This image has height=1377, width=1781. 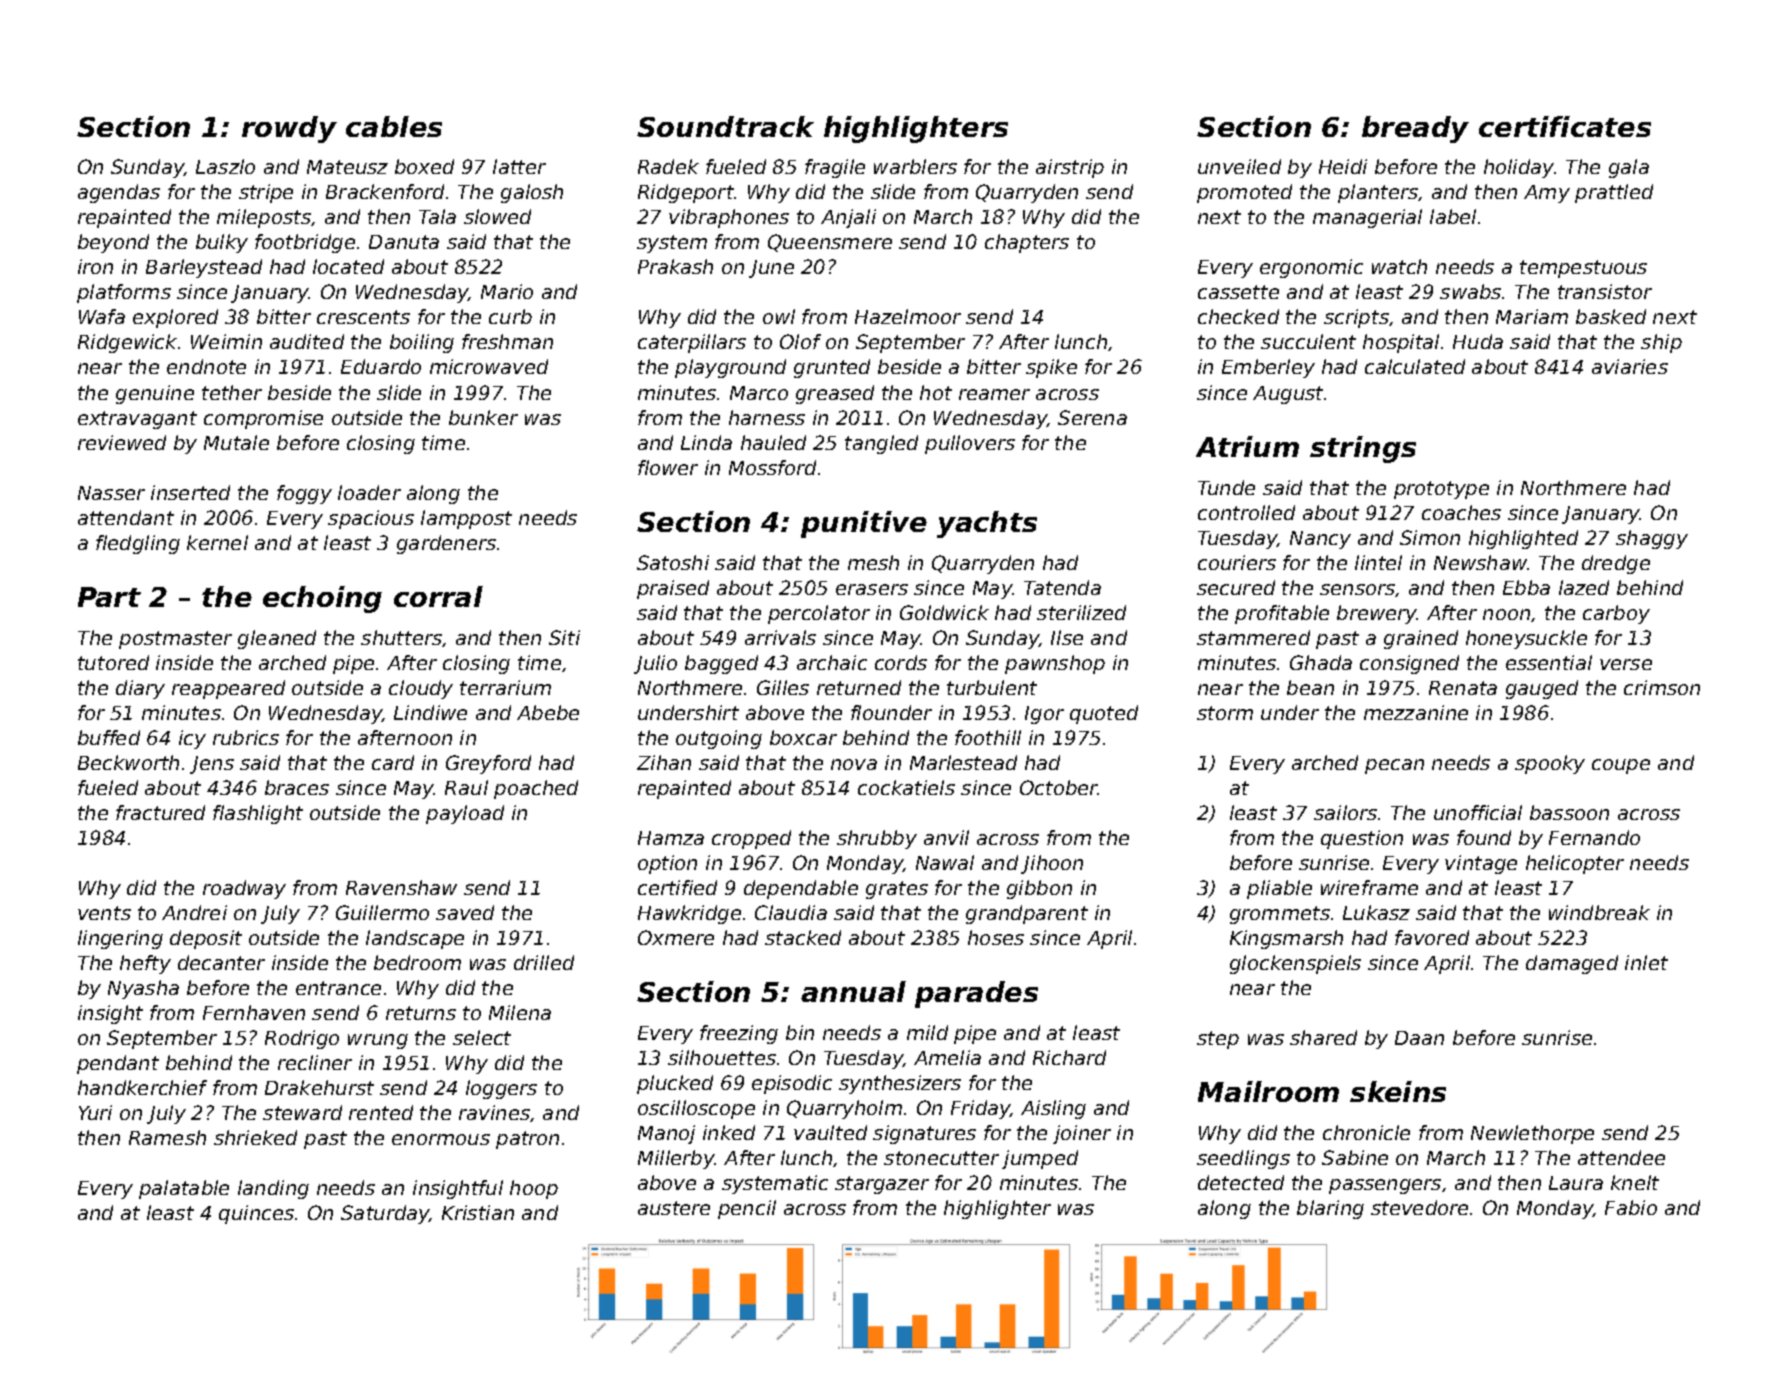 What do you see at coordinates (1621, 1157) in the image?
I see `attendee` at bounding box center [1621, 1157].
